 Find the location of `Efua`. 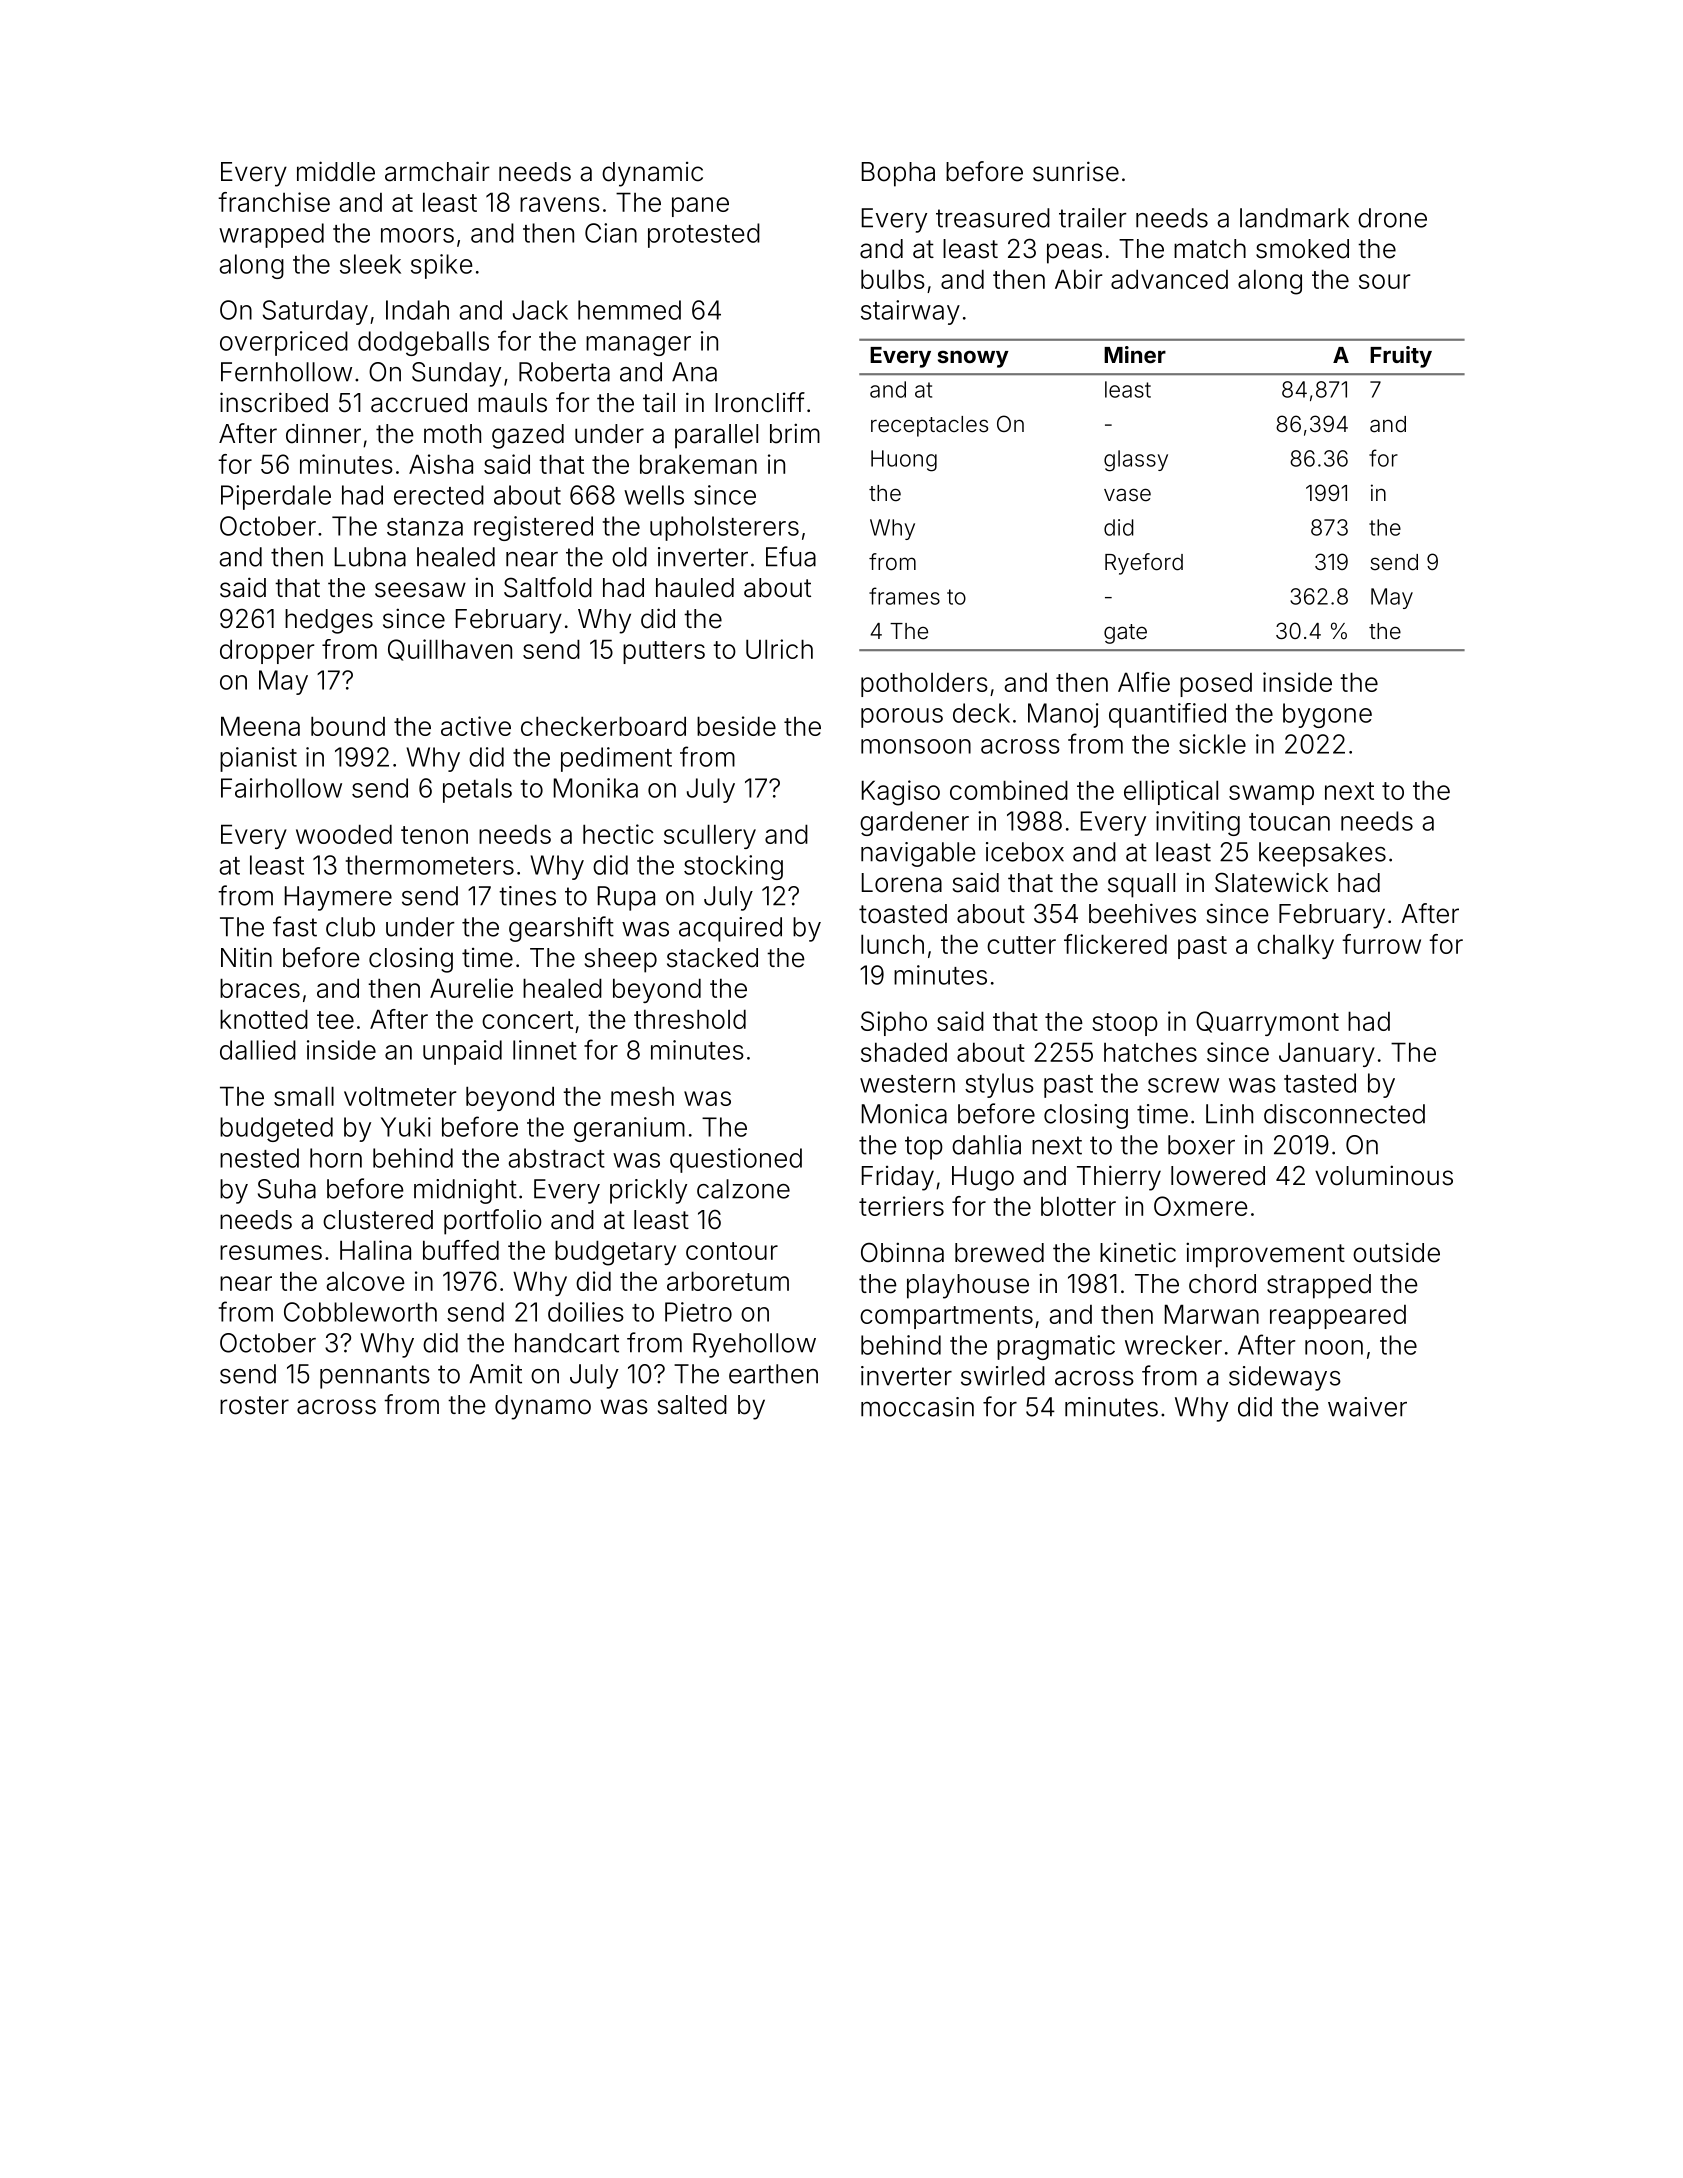

Efua is located at coordinates (791, 556).
